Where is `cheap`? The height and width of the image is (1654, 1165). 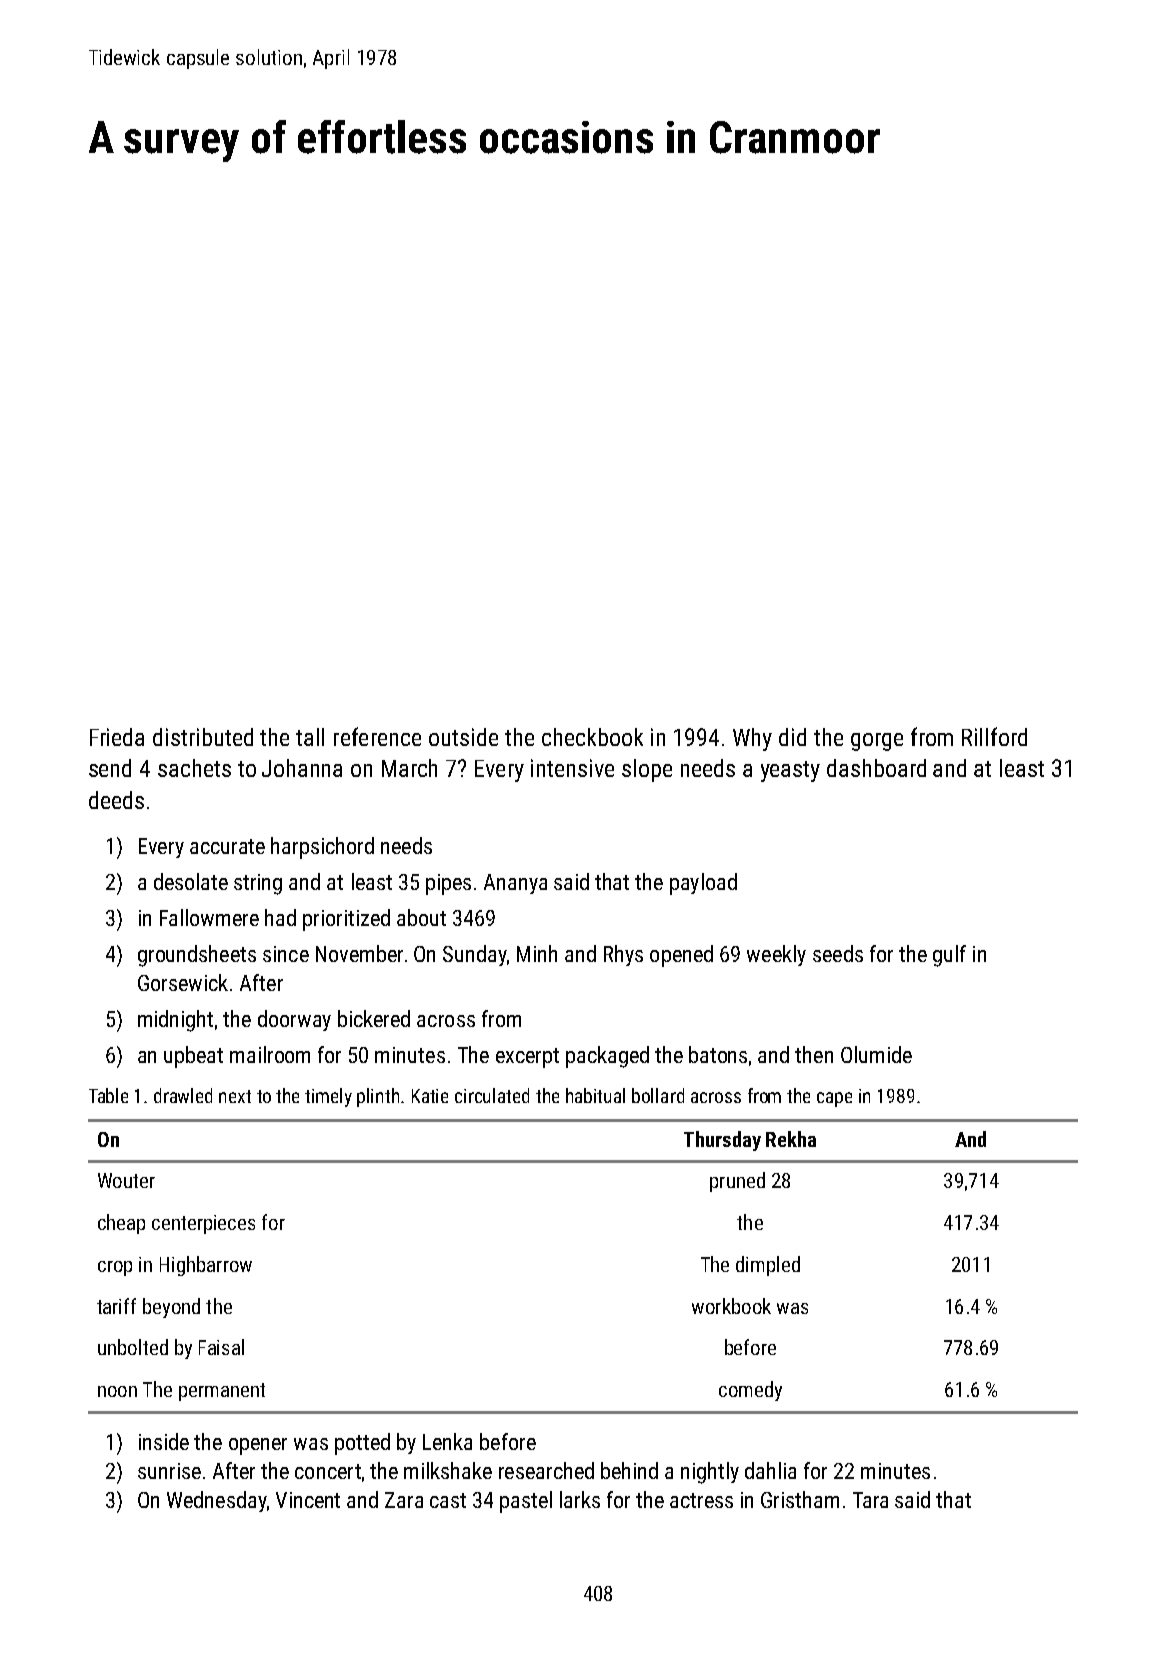 cheap is located at coordinates (121, 1224).
